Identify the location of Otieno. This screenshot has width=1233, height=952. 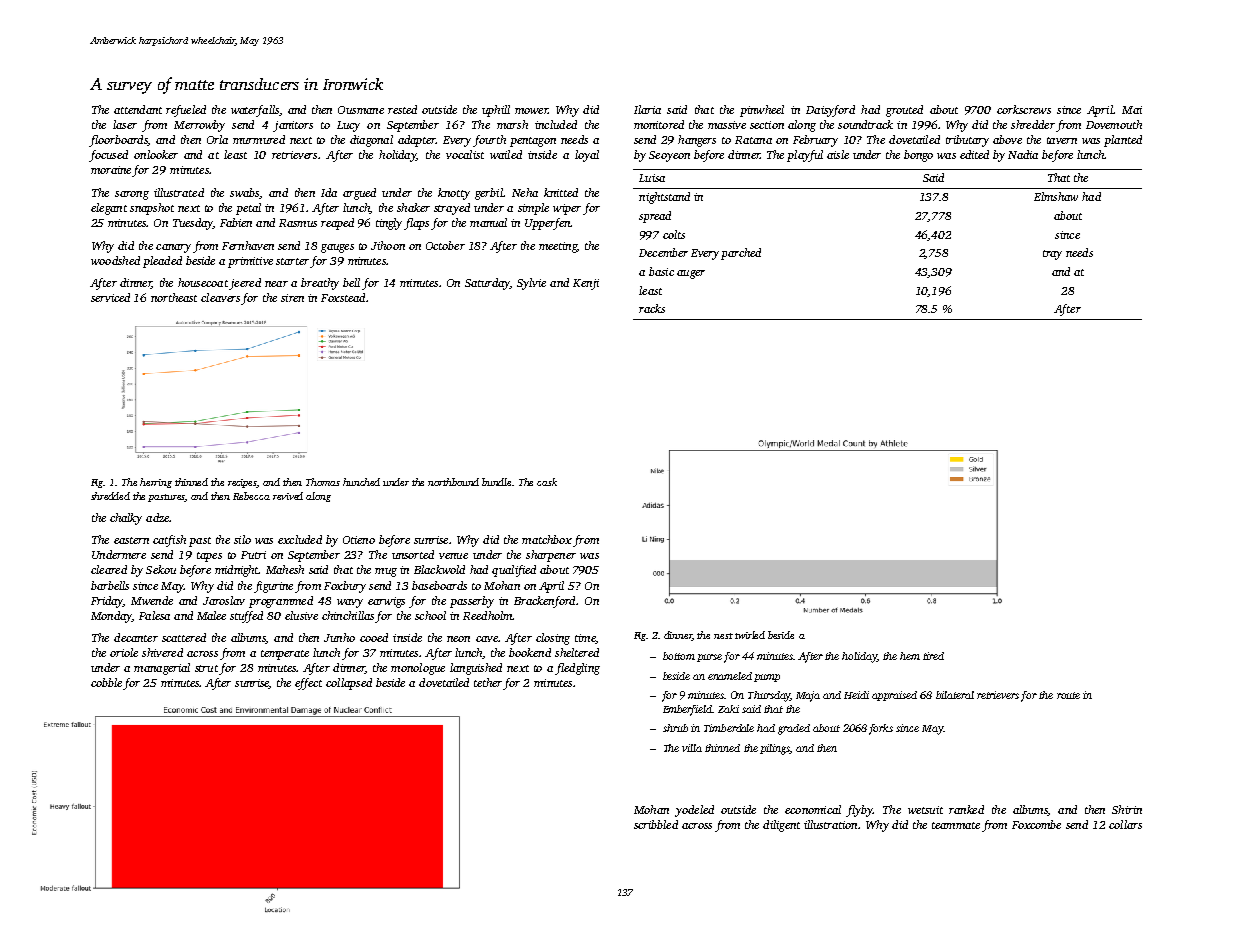
(359, 540).
